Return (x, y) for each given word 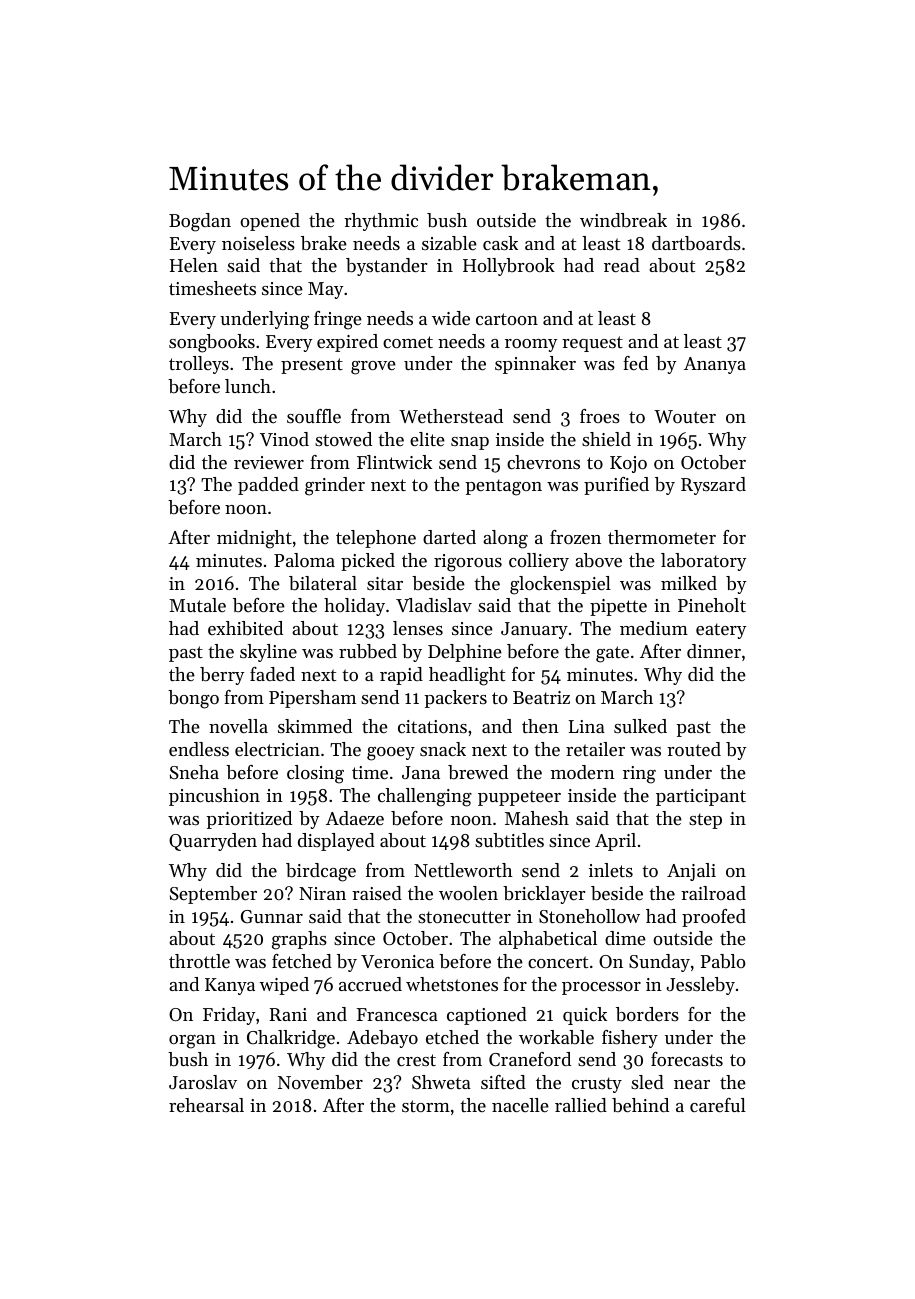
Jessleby (700, 986)
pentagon (503, 487)
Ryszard (713, 486)
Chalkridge (291, 1039)
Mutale (197, 605)
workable (556, 1037)
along (505, 539)
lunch (248, 386)
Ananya (715, 365)
